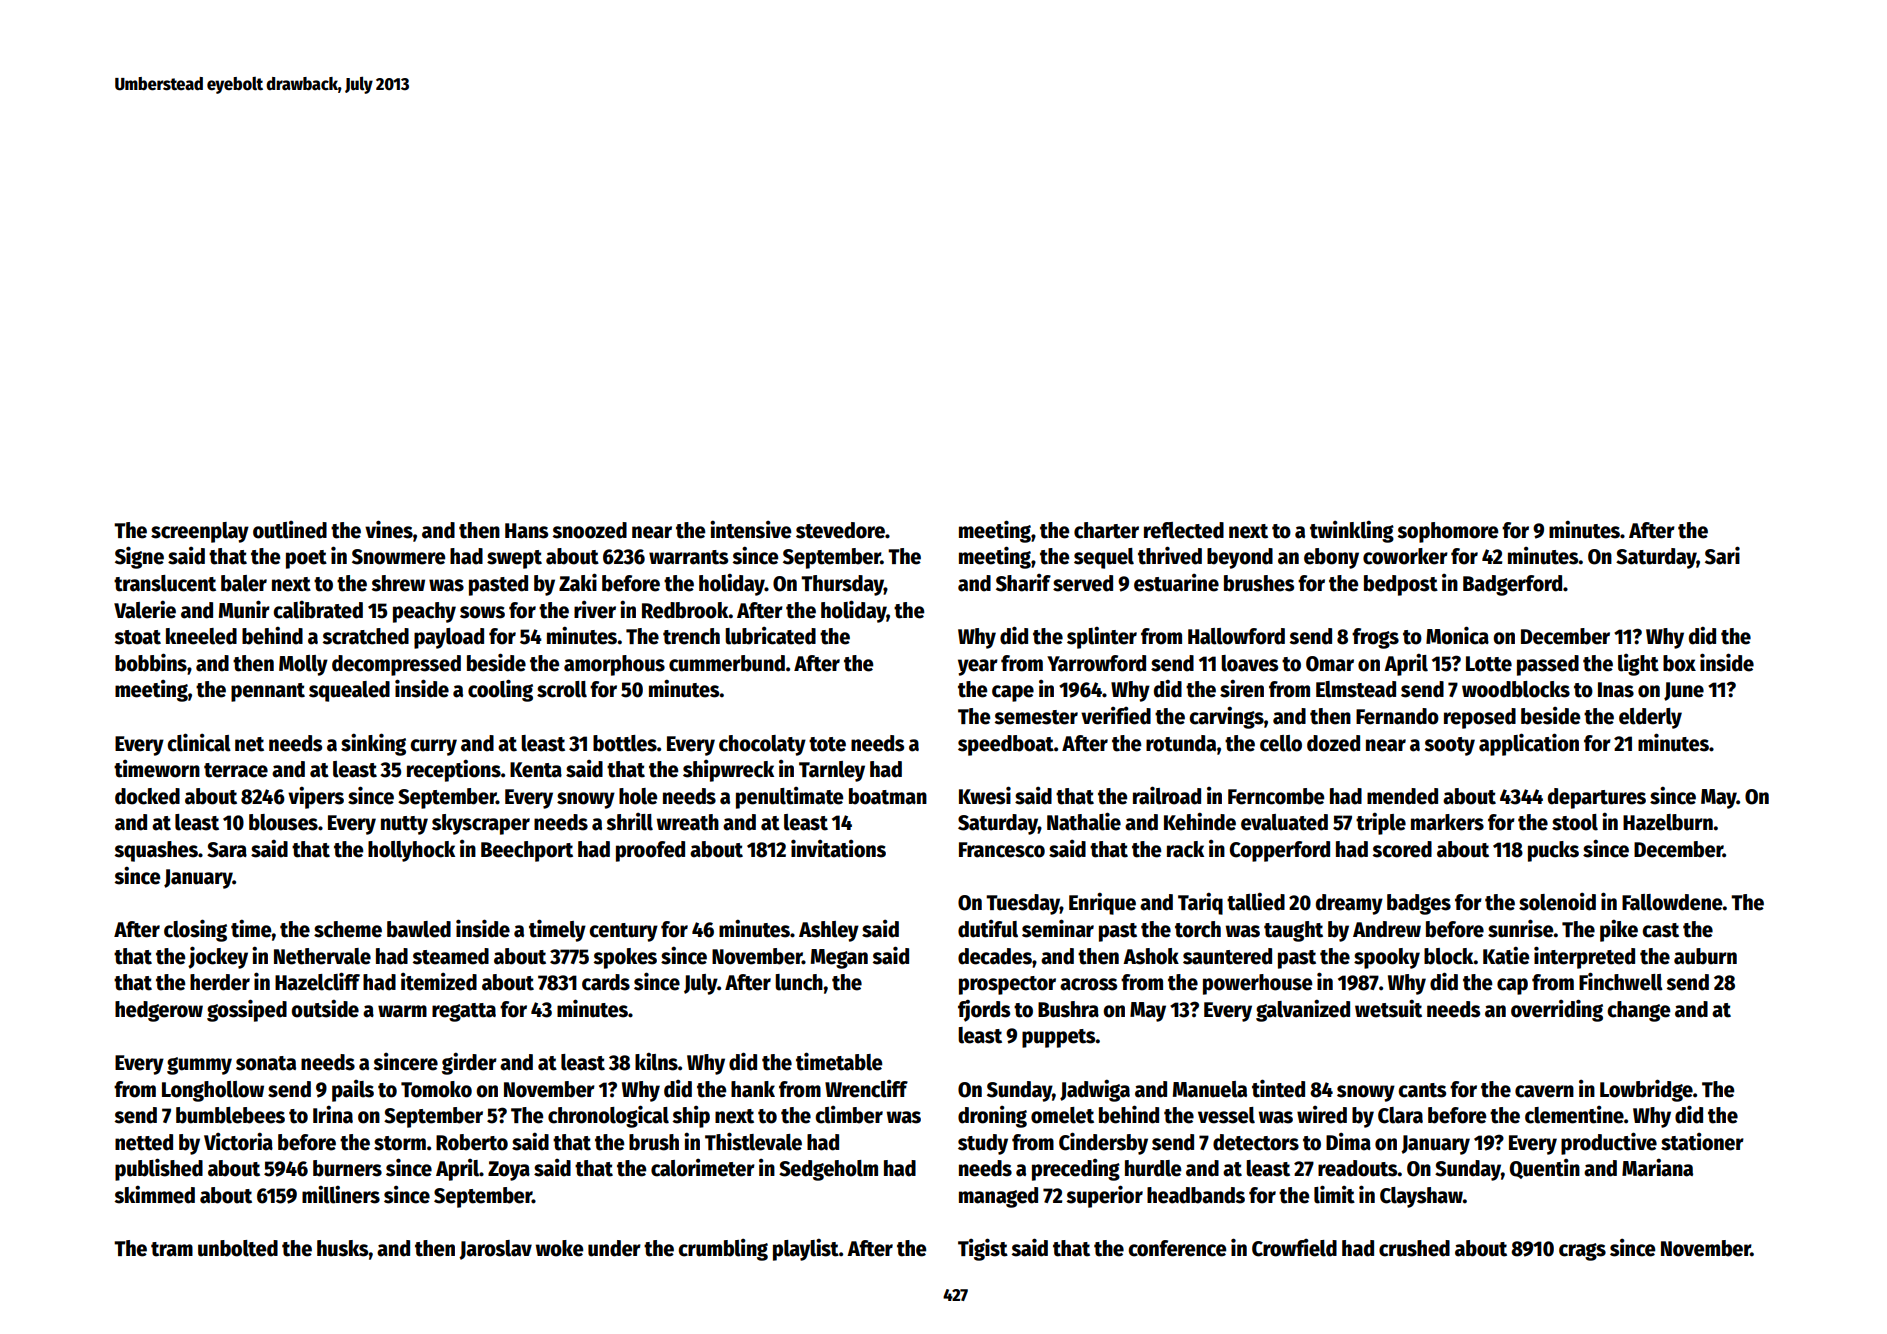  Describe the element at coordinates (1013, 693) in the screenshot. I see `cape` at that location.
